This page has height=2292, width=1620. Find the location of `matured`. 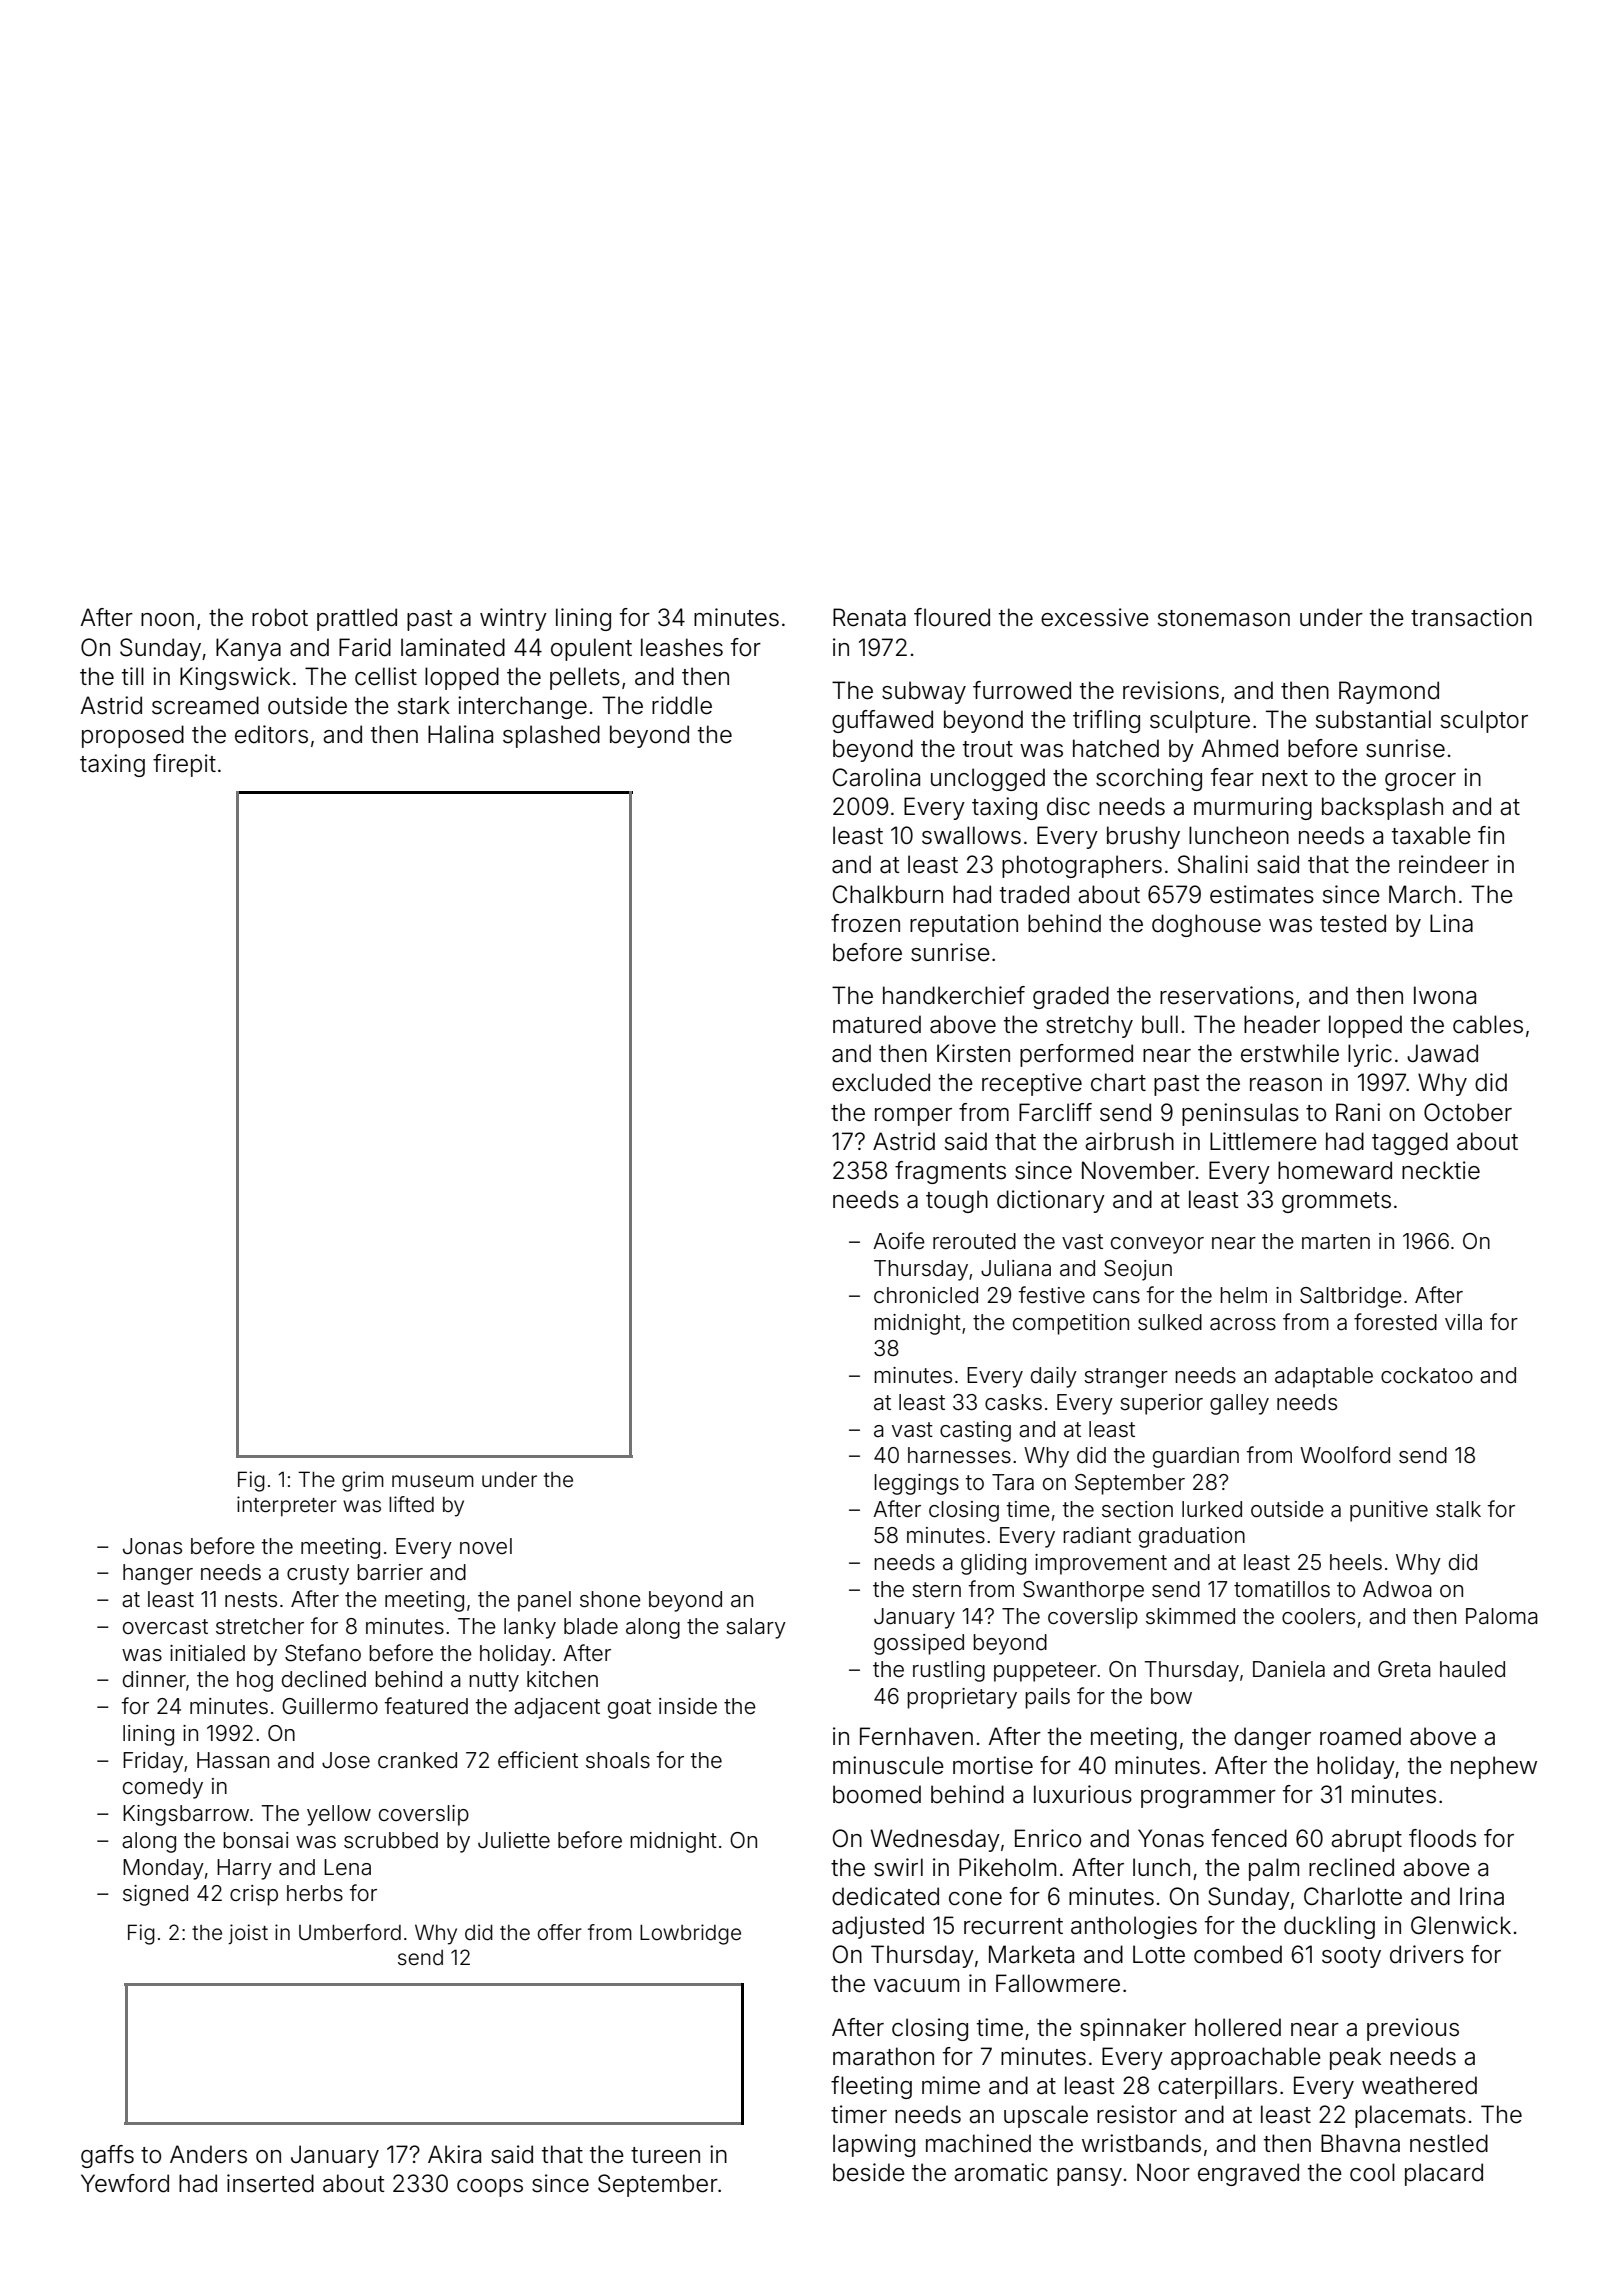

matured is located at coordinates (877, 1024).
